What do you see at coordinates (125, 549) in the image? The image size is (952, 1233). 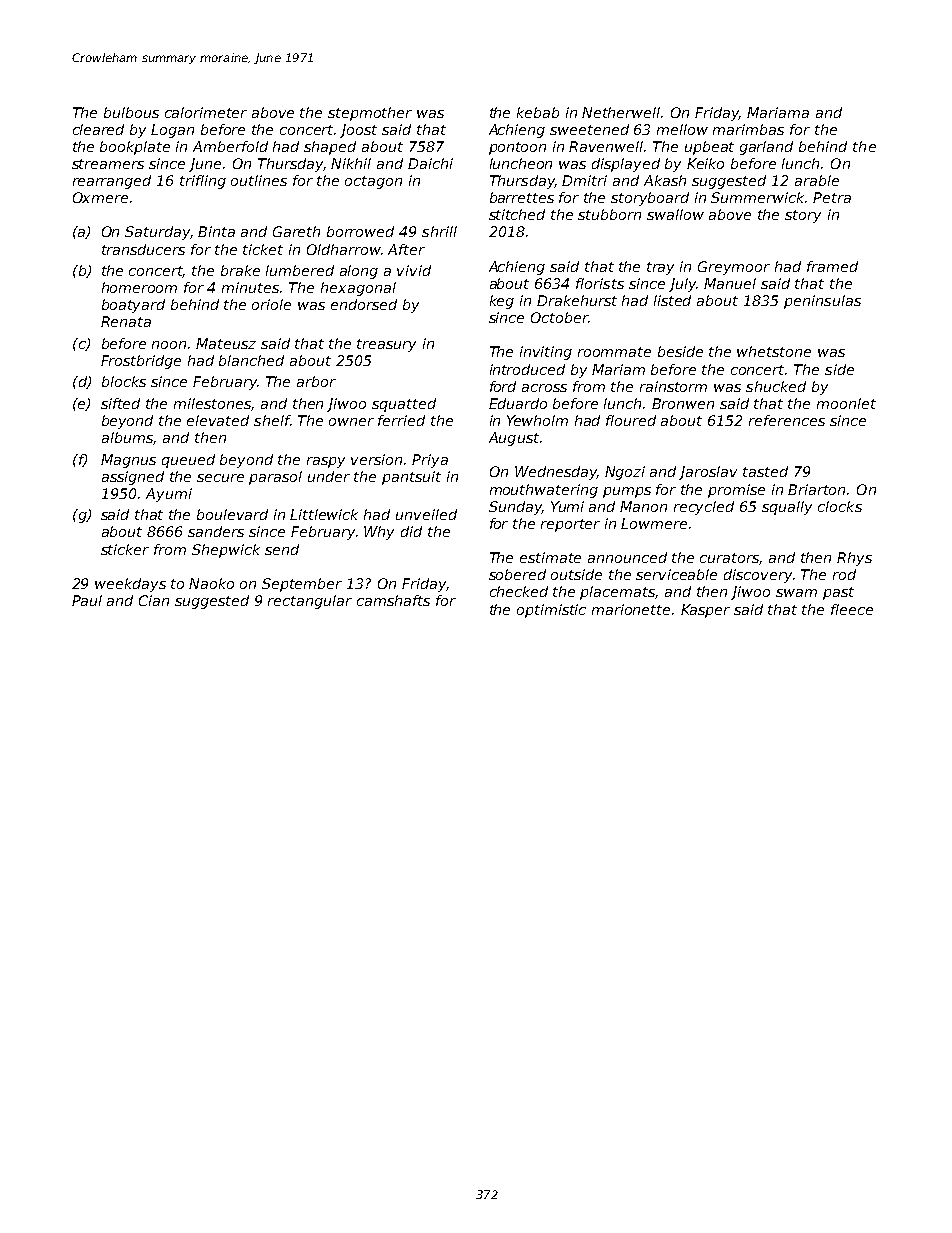 I see `sticker` at bounding box center [125, 549].
